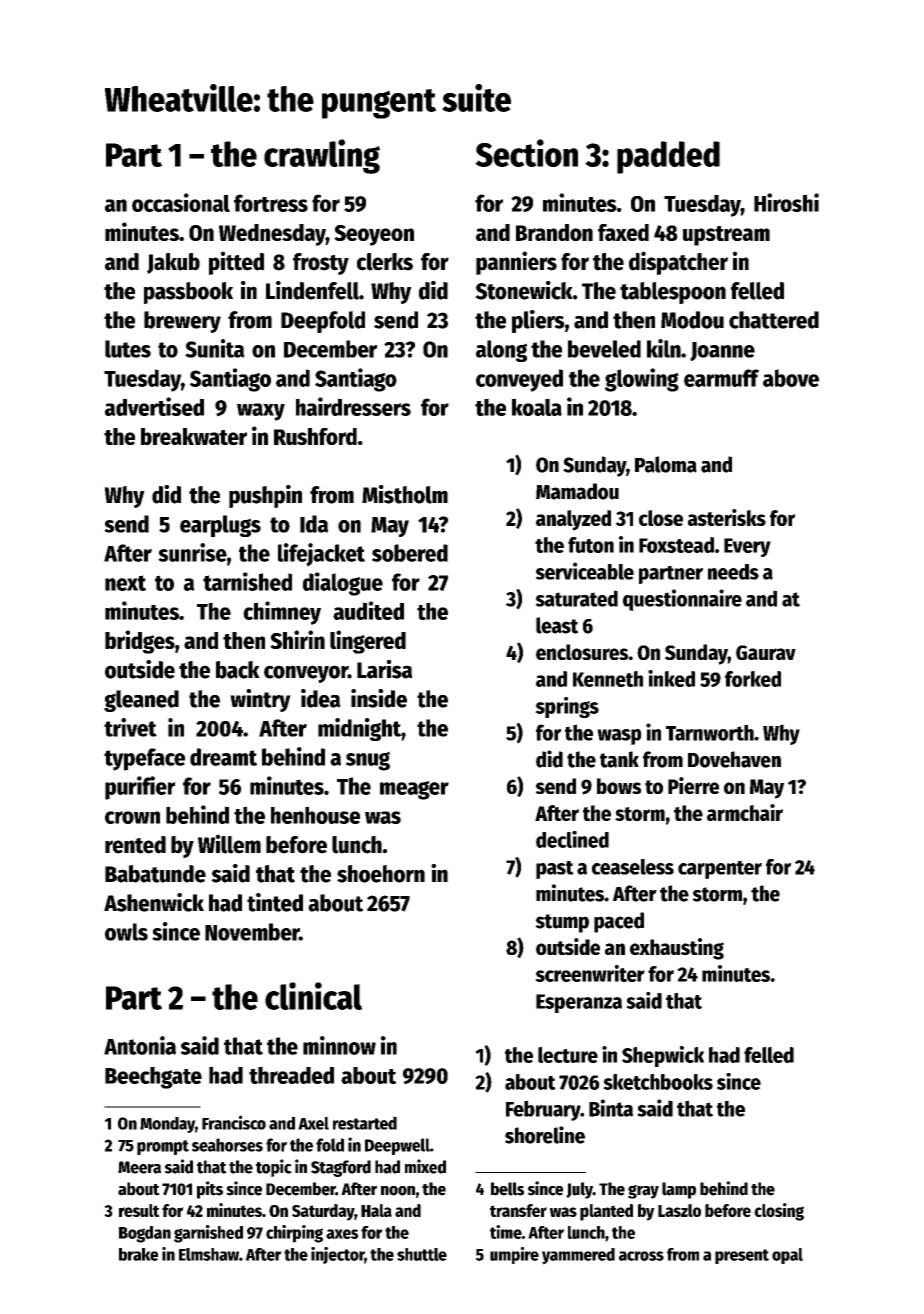  I want to click on occasional, so click(181, 202).
